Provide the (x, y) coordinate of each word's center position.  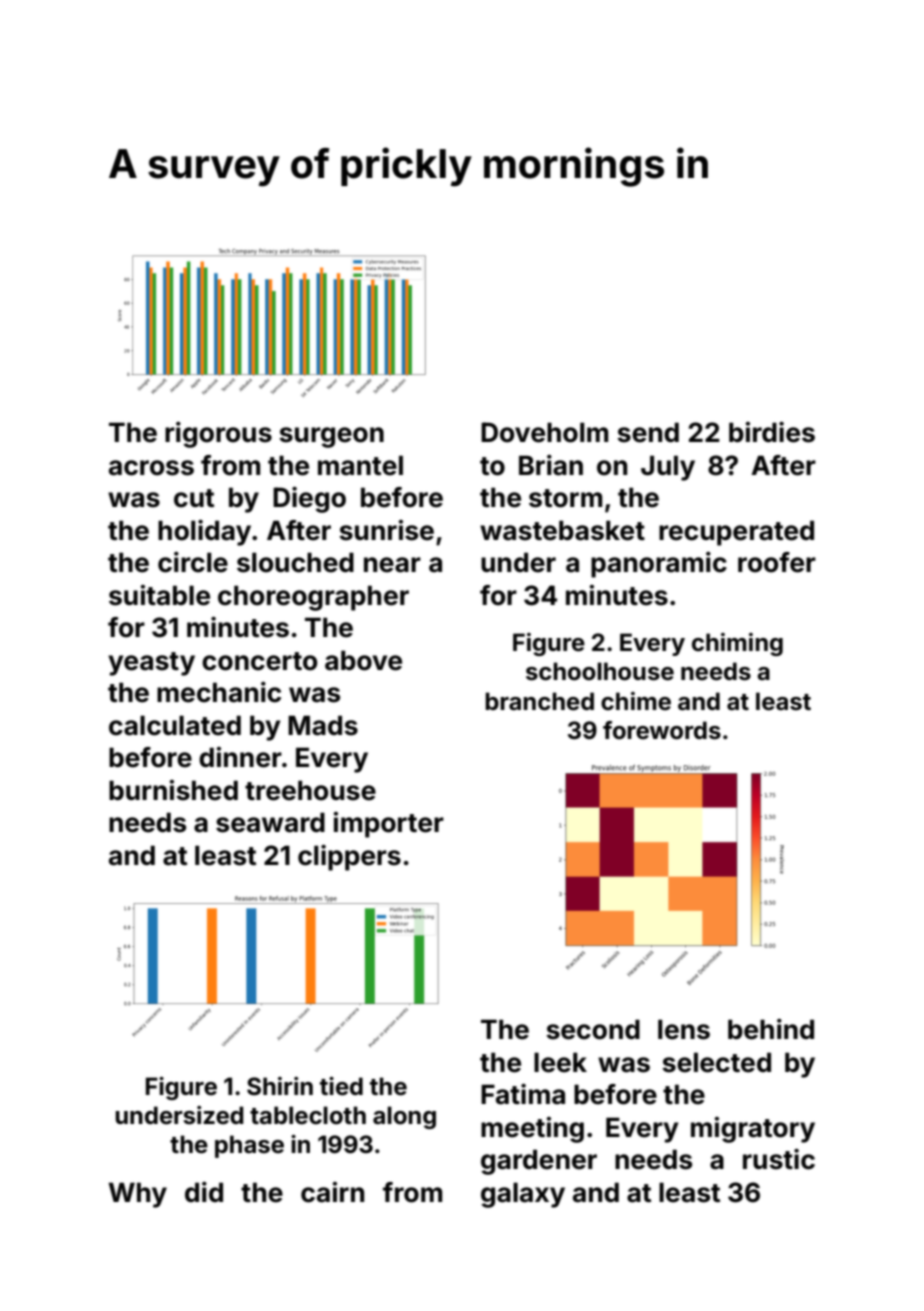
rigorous (218, 435)
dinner (240, 757)
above (363, 660)
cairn (332, 1192)
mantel (360, 465)
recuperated (736, 533)
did (204, 1192)
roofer (777, 562)
